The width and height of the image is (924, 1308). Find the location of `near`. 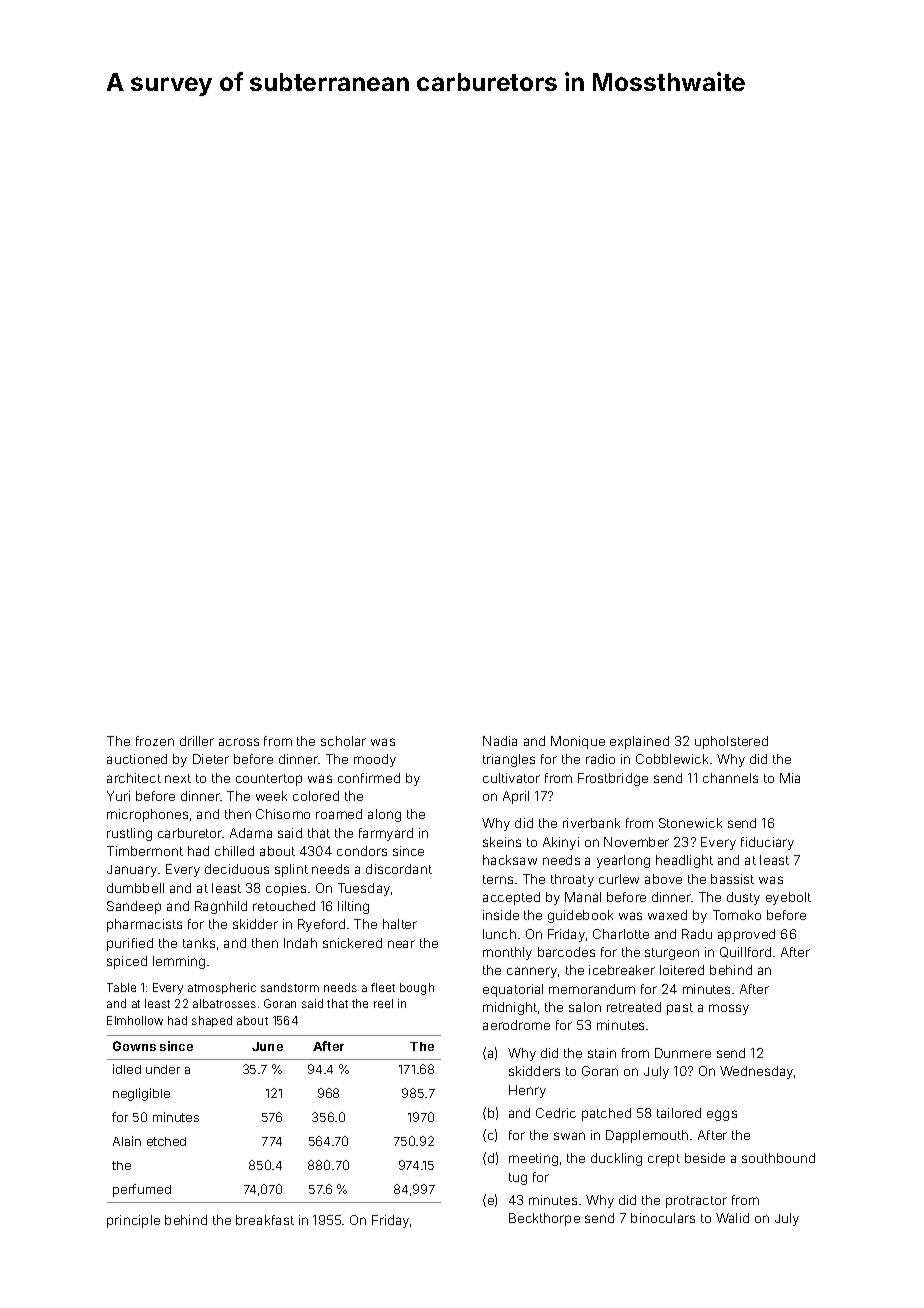

near is located at coordinates (401, 944).
